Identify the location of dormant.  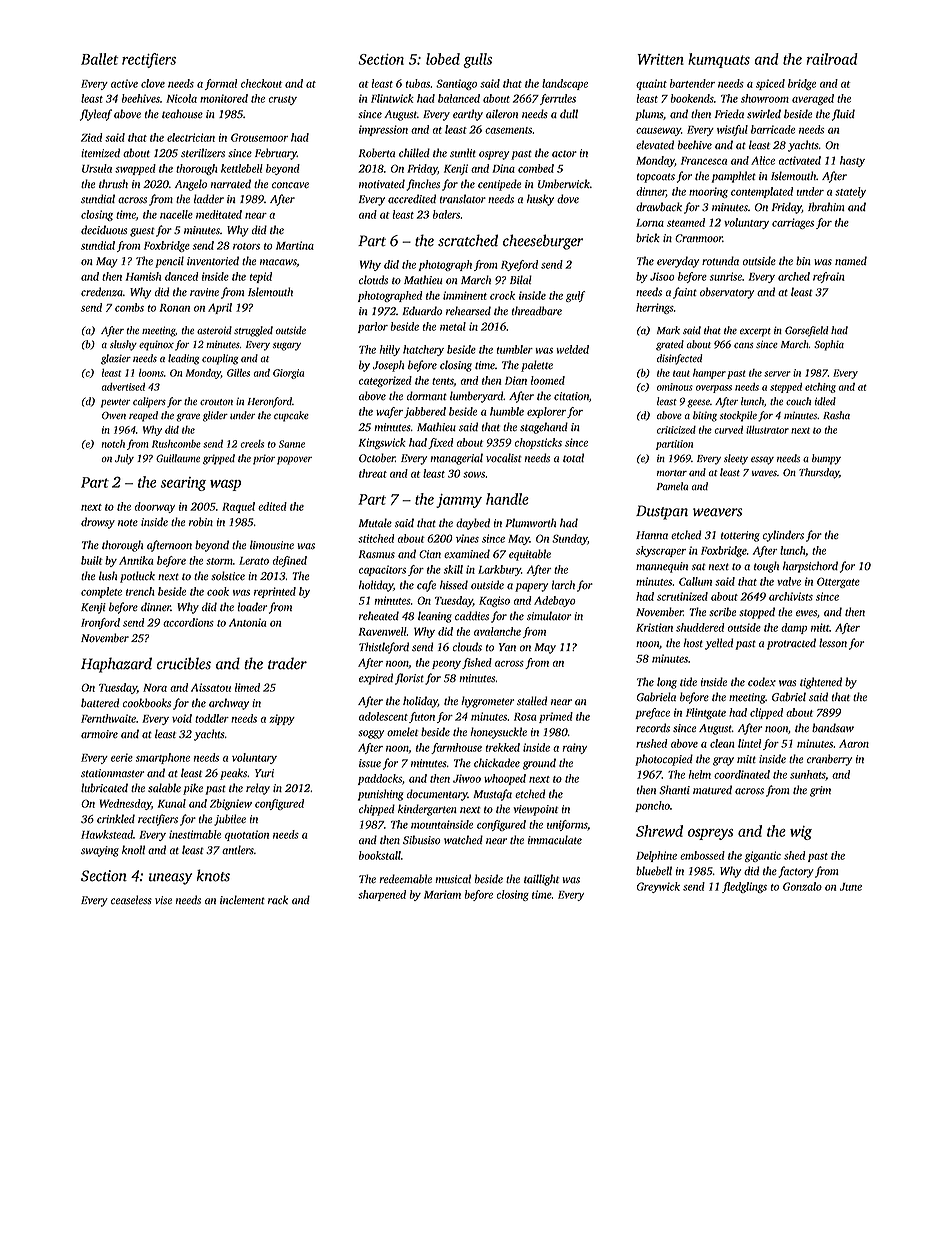
(427, 395).
